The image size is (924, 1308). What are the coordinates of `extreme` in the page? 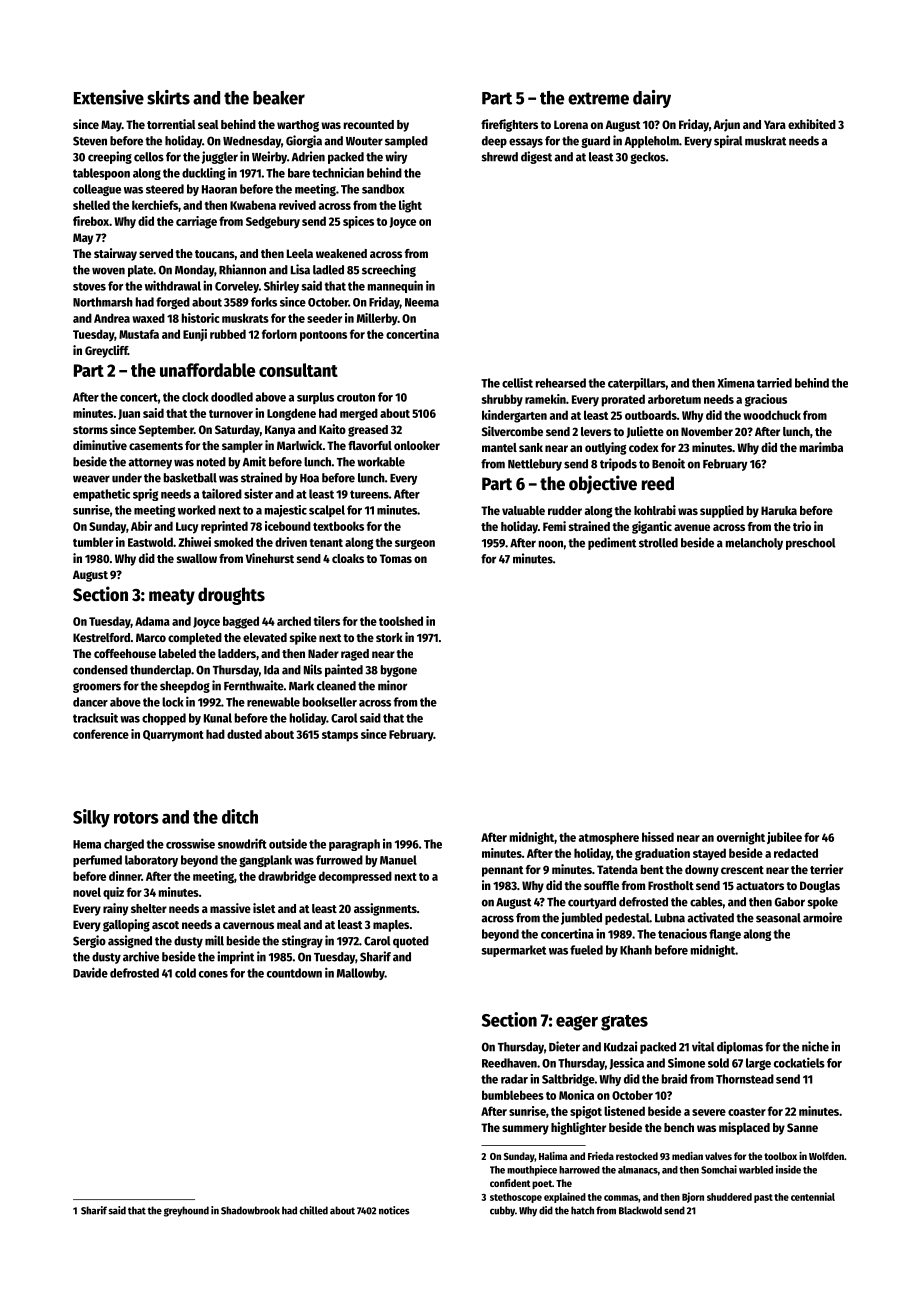 It's located at (598, 98).
